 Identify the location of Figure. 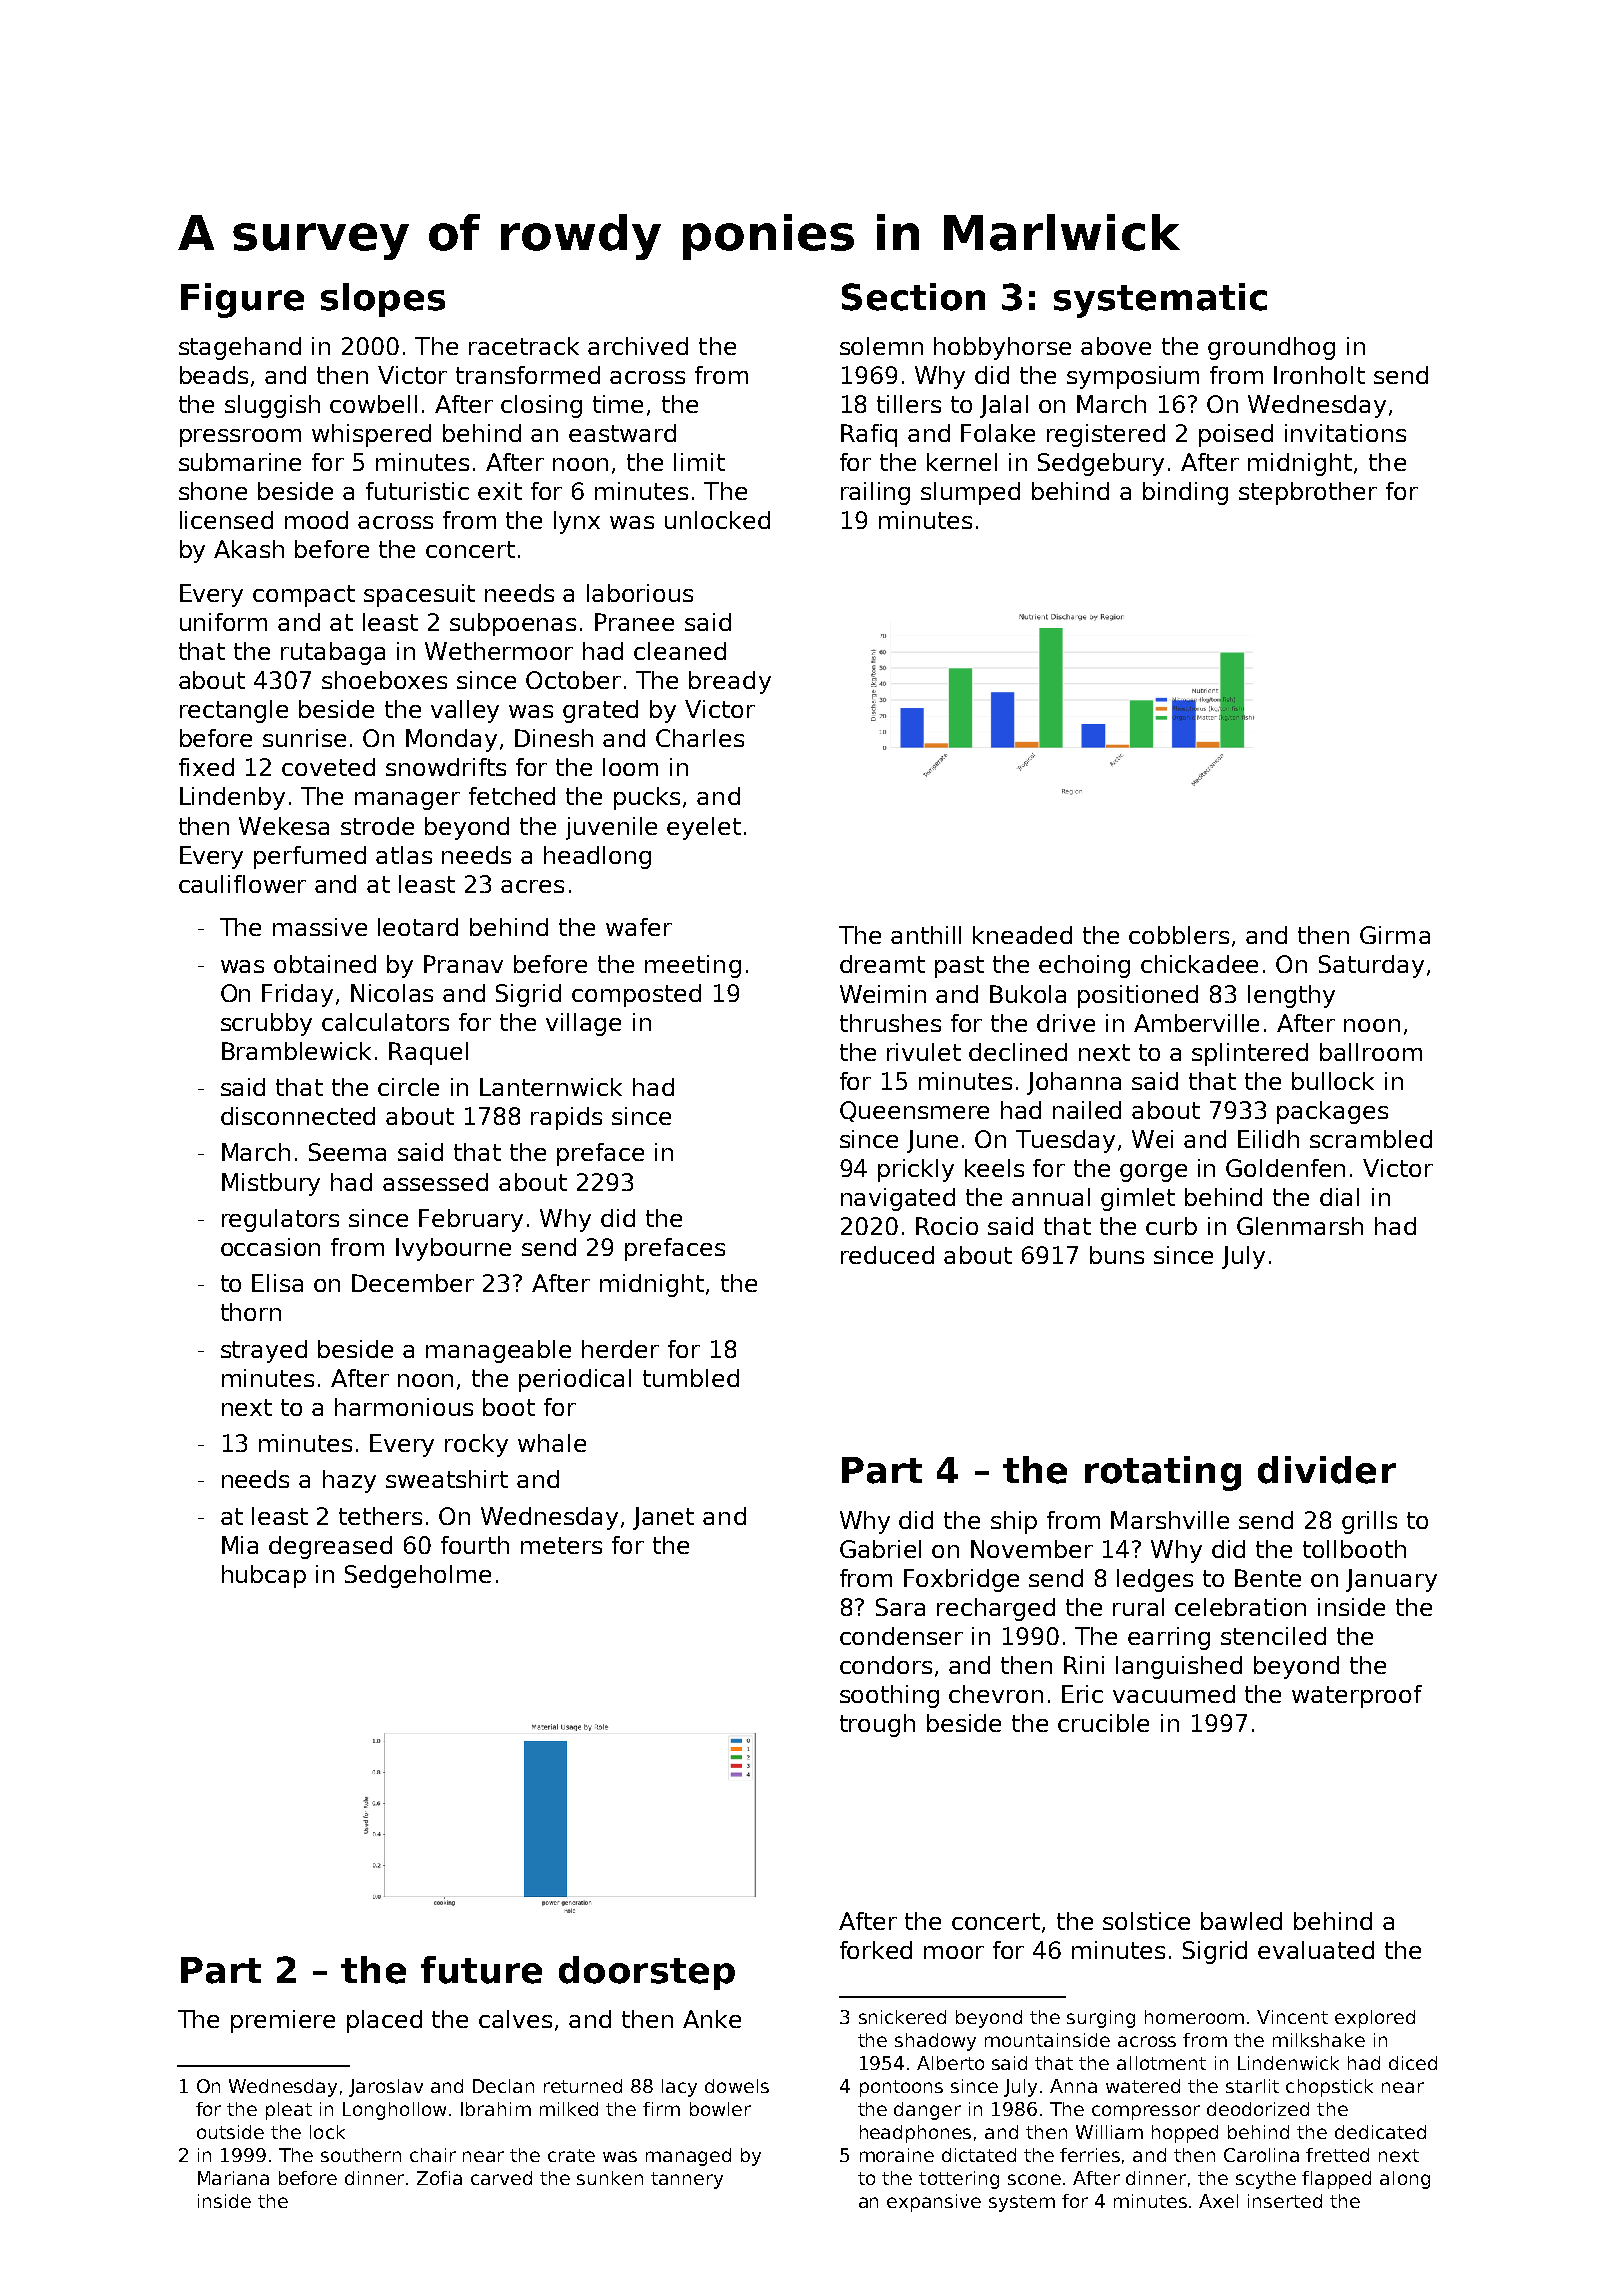
(242, 300).
